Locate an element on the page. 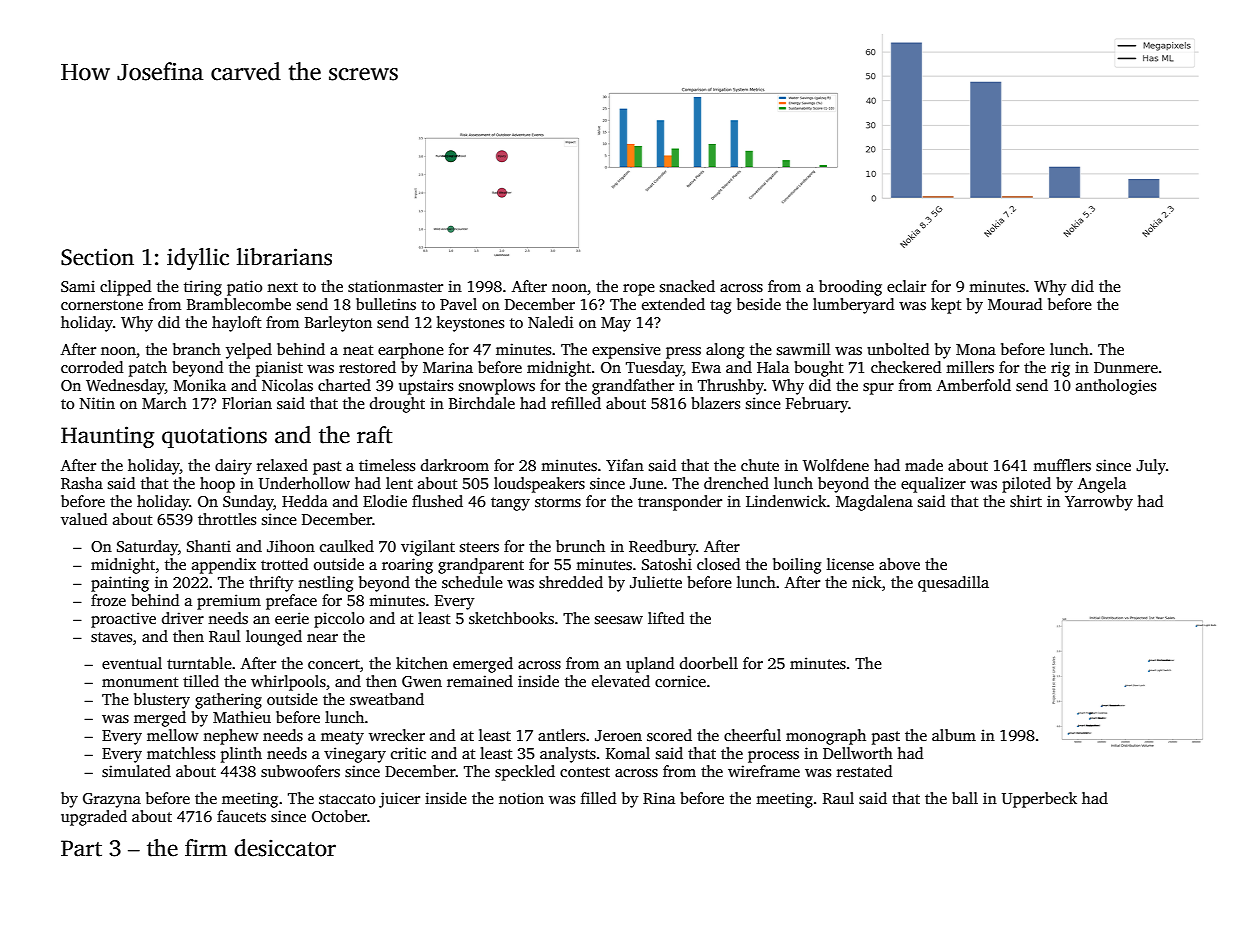 The height and width of the document is (952, 1233). Magdalena is located at coordinates (874, 503).
